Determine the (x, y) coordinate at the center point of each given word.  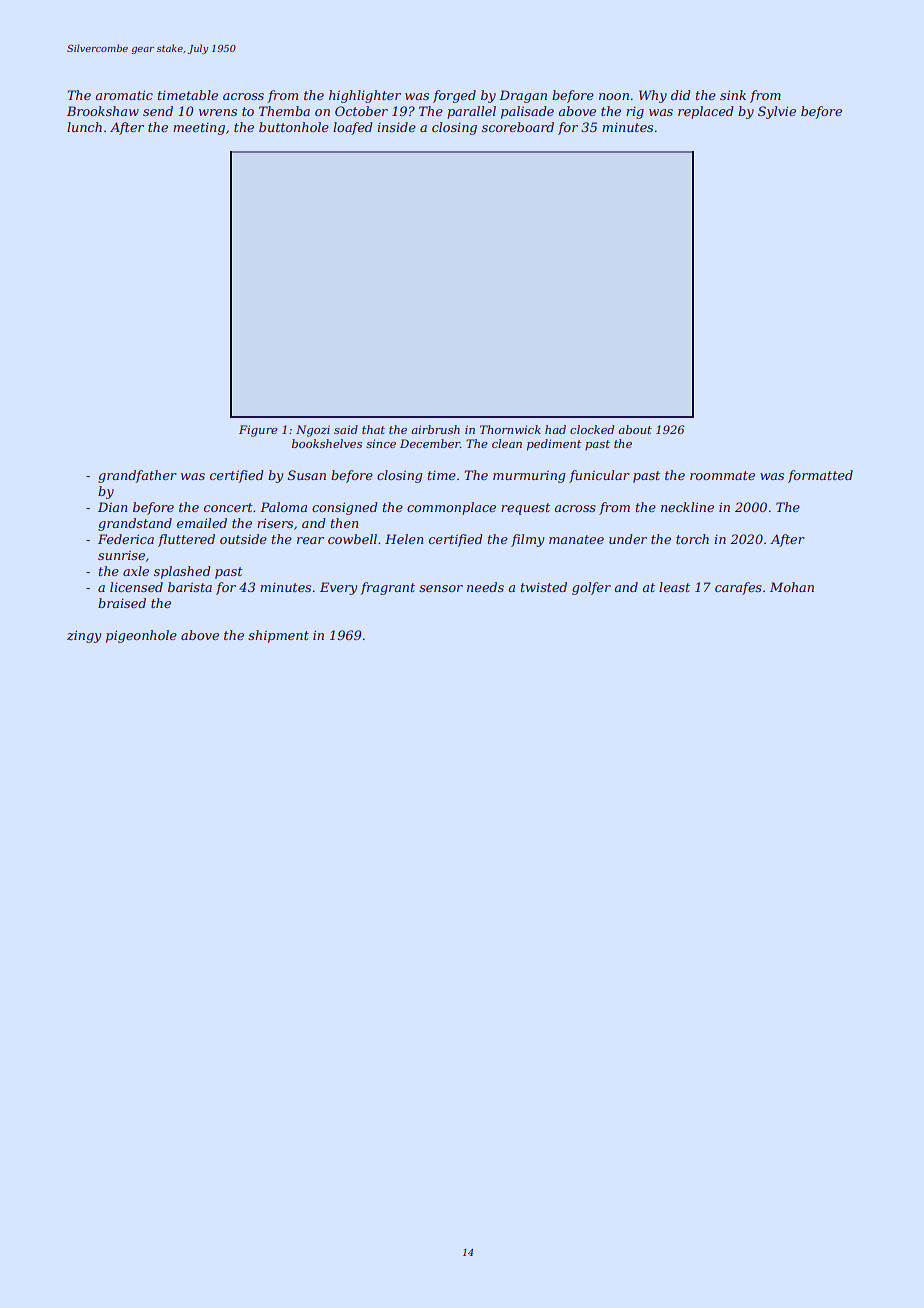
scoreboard (518, 127)
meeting (199, 128)
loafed (353, 128)
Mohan (792, 587)
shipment (278, 636)
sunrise (121, 555)
